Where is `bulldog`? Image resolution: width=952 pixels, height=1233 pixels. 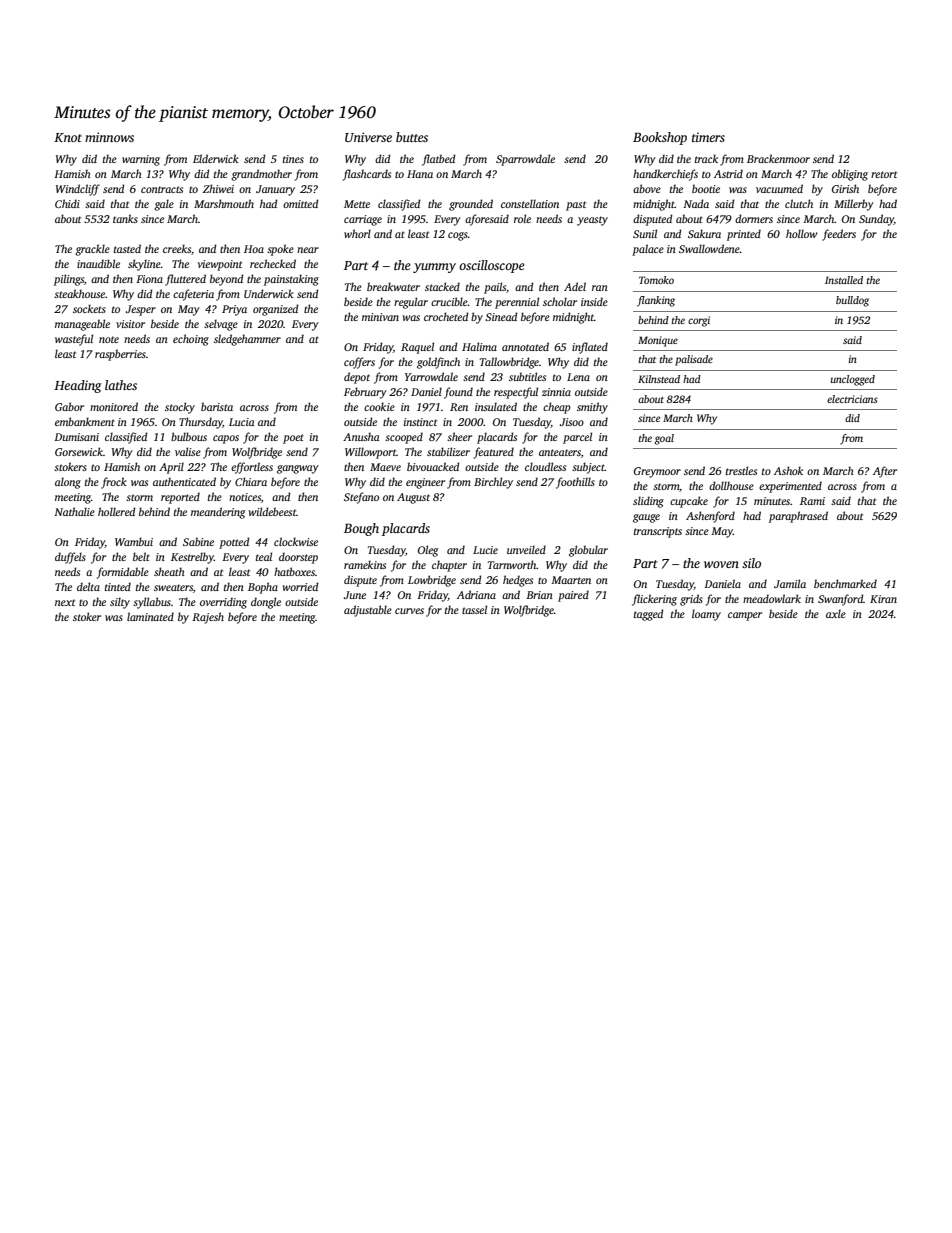
bulldog is located at coordinates (852, 301).
